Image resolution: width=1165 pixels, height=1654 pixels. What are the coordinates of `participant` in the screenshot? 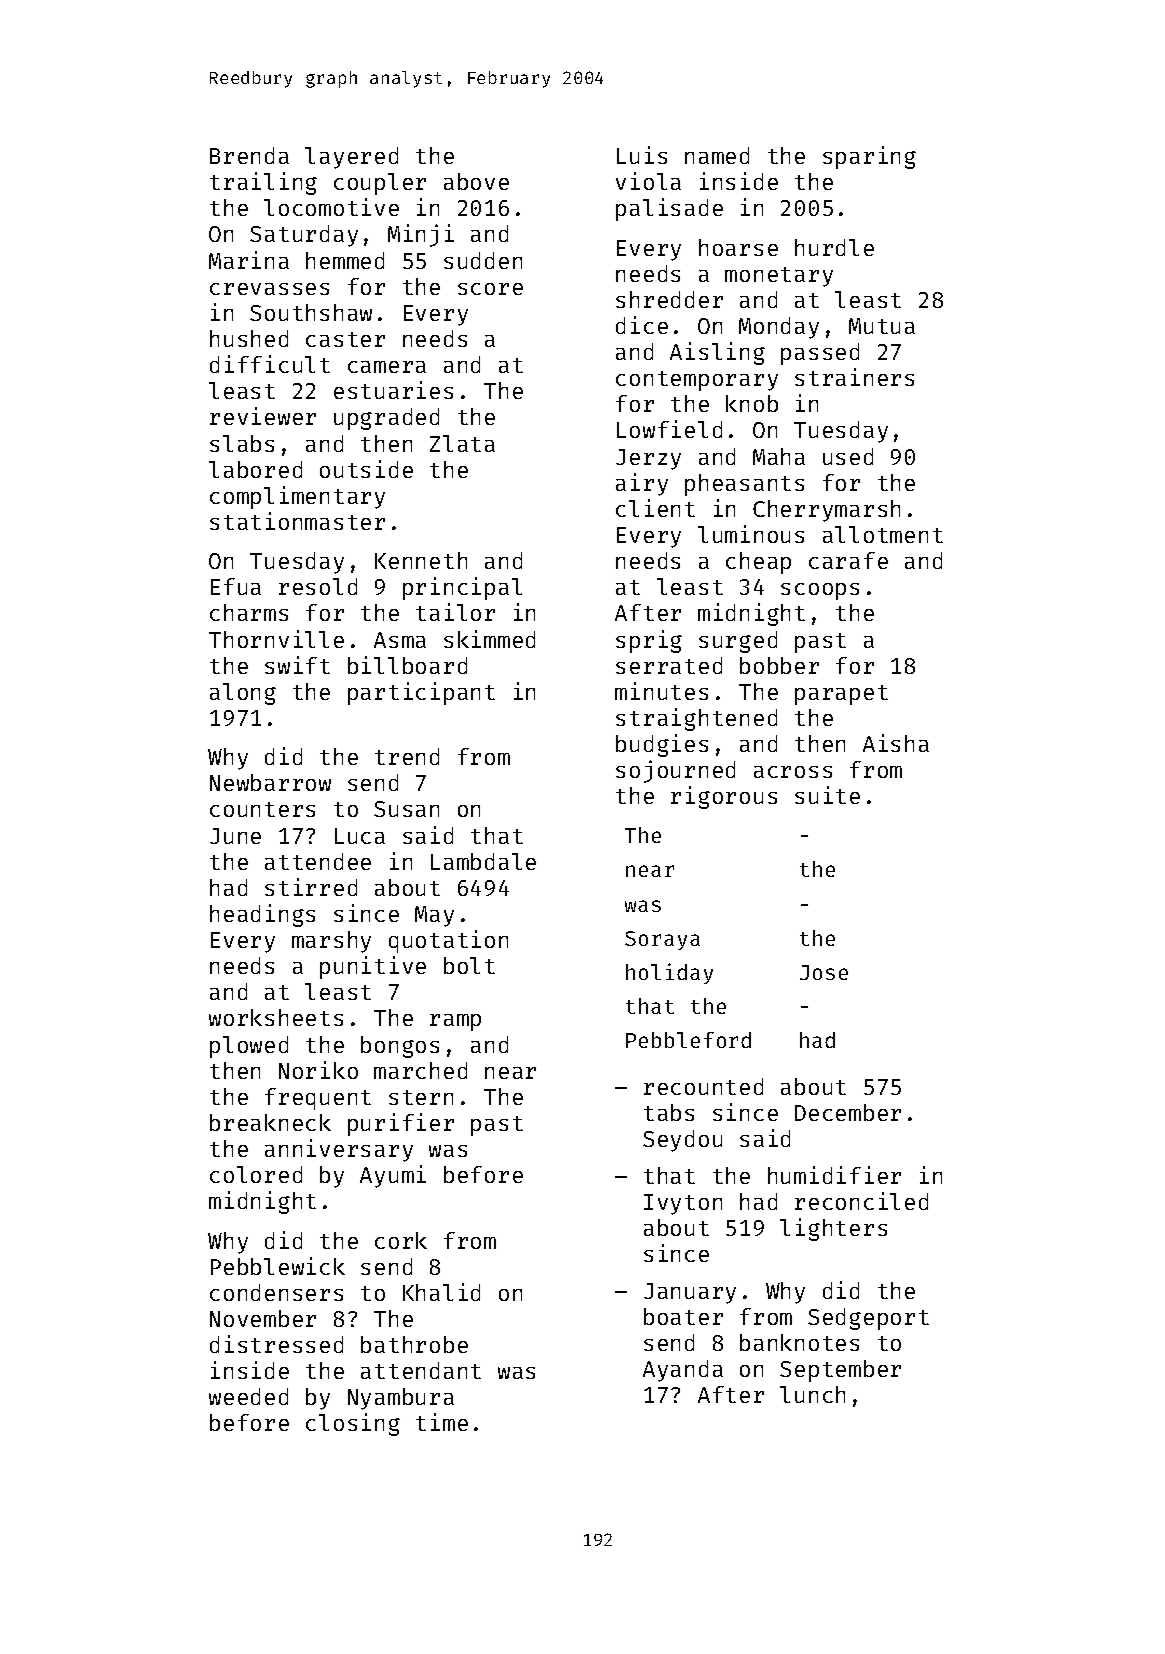 It's located at (421, 693).
